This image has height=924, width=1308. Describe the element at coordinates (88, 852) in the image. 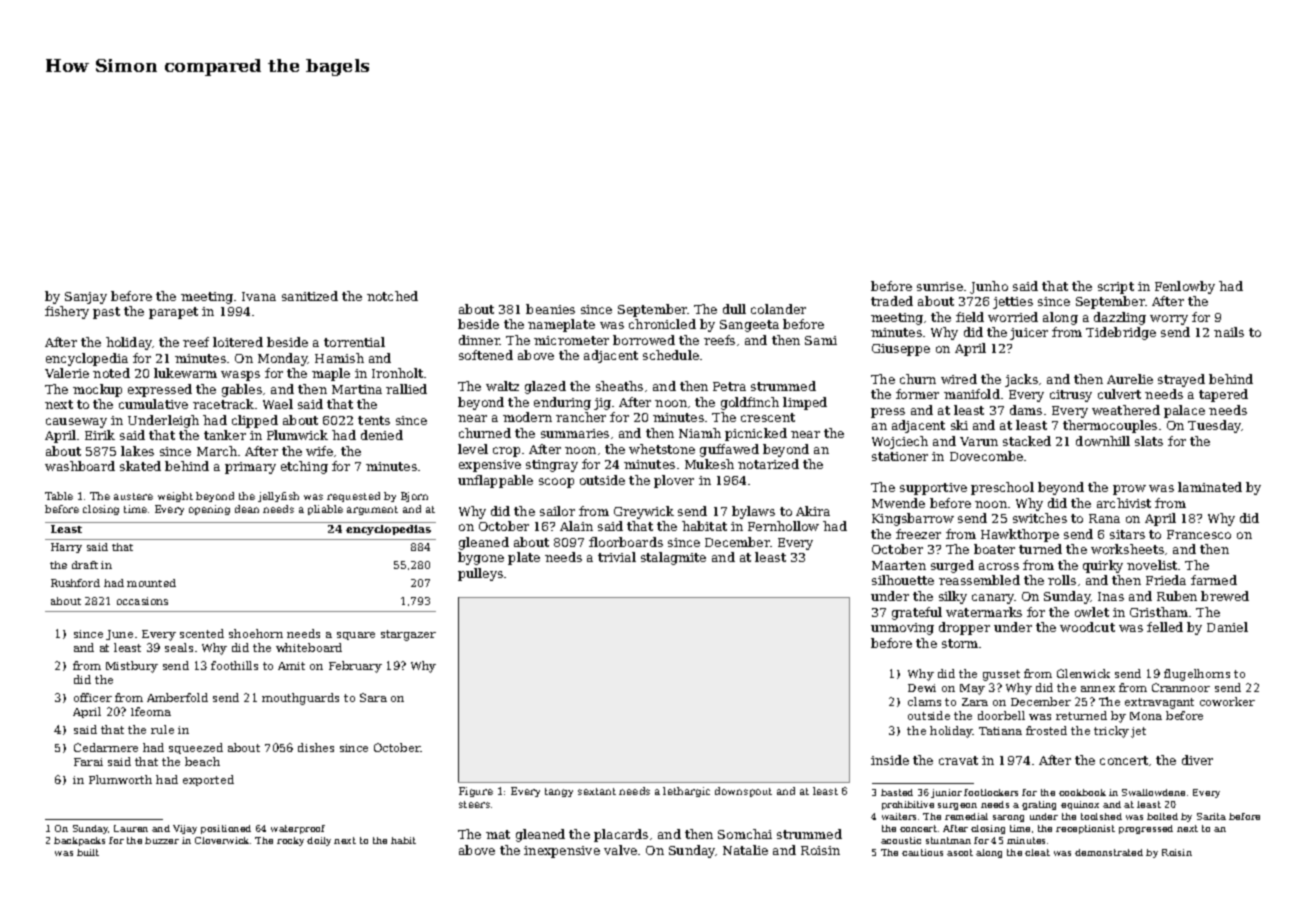

I see `built` at that location.
